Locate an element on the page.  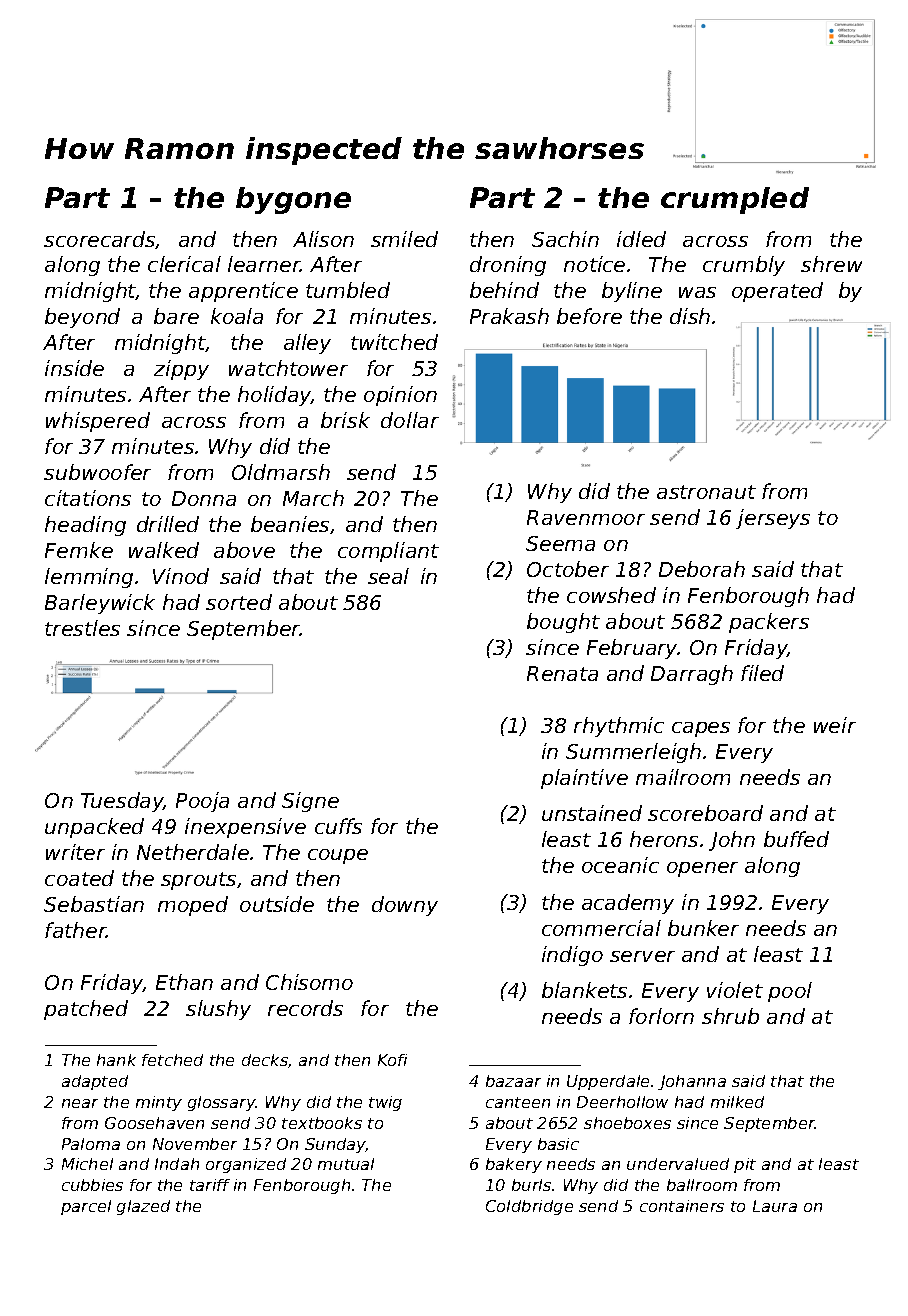
violet is located at coordinates (735, 990).
